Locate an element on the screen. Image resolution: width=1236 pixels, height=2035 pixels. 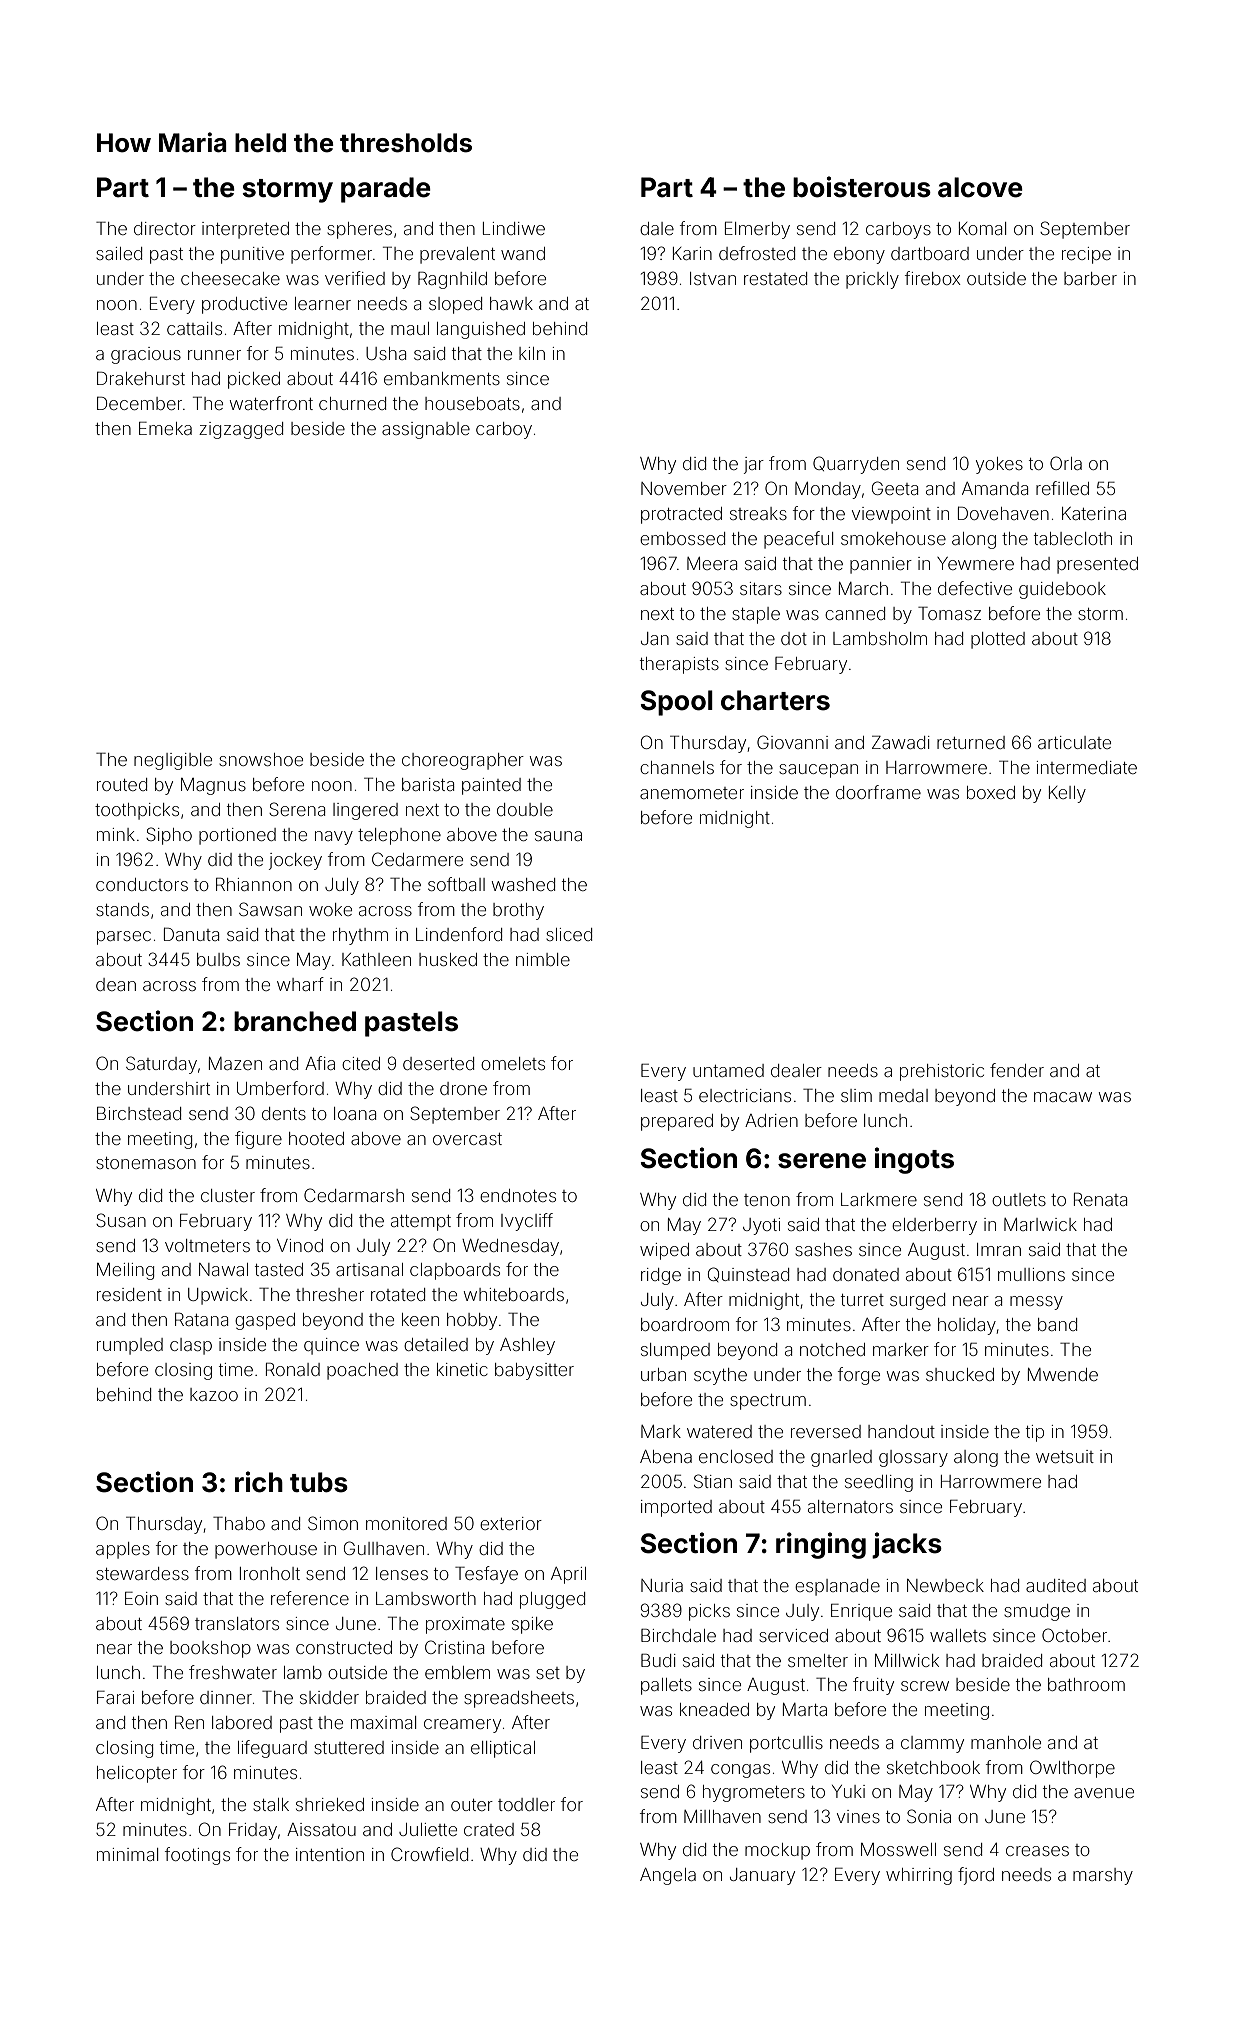
toddler is located at coordinates (526, 1804).
